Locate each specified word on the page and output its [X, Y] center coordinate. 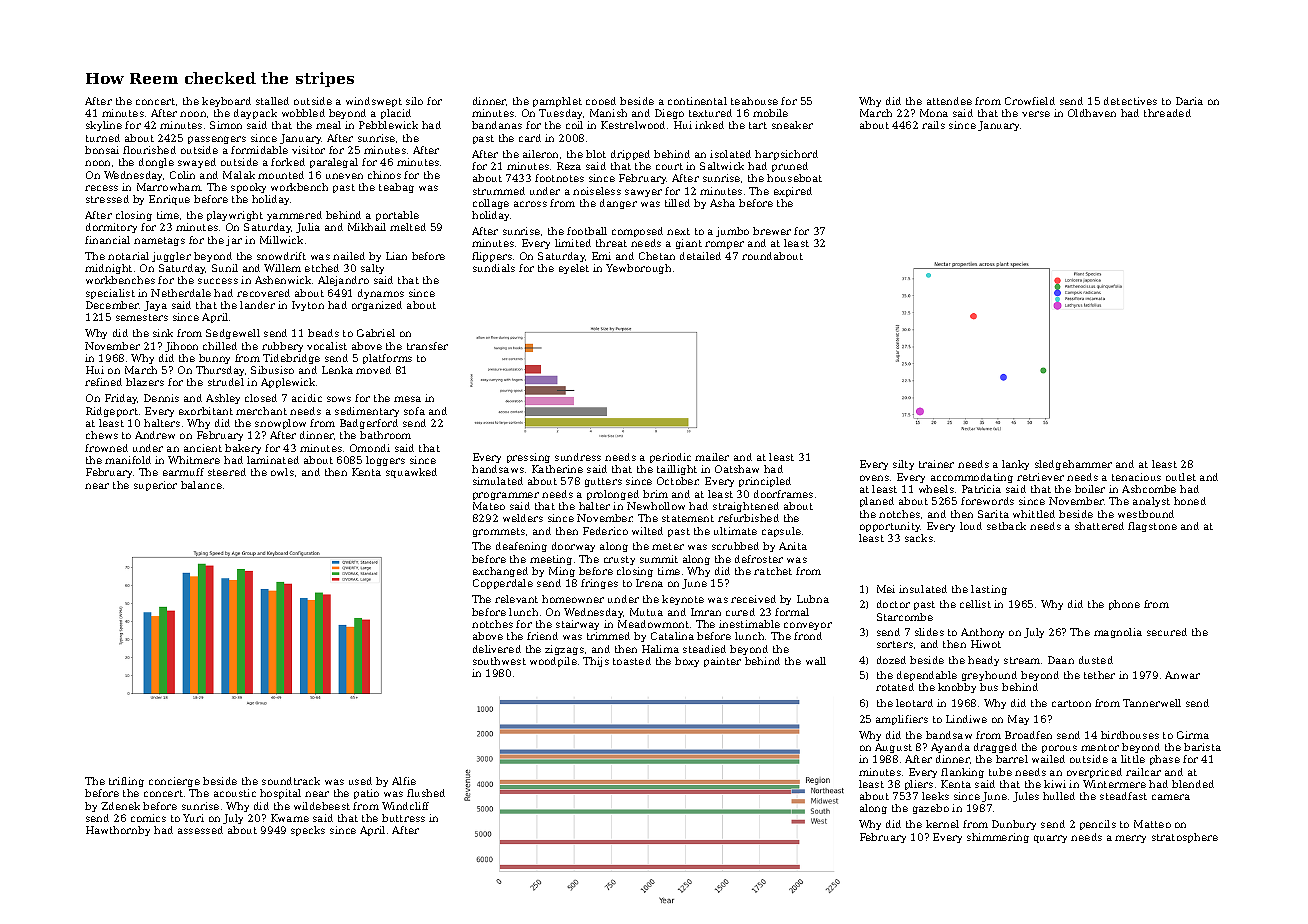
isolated [730, 154]
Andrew [155, 435]
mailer [712, 457]
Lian [396, 256]
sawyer [643, 193]
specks [308, 831]
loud [971, 526]
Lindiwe [966, 719]
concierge [174, 782]
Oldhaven [1092, 113]
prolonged [613, 495]
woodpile [553, 662]
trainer [936, 464]
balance [201, 485]
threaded [1167, 113]
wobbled [303, 113]
